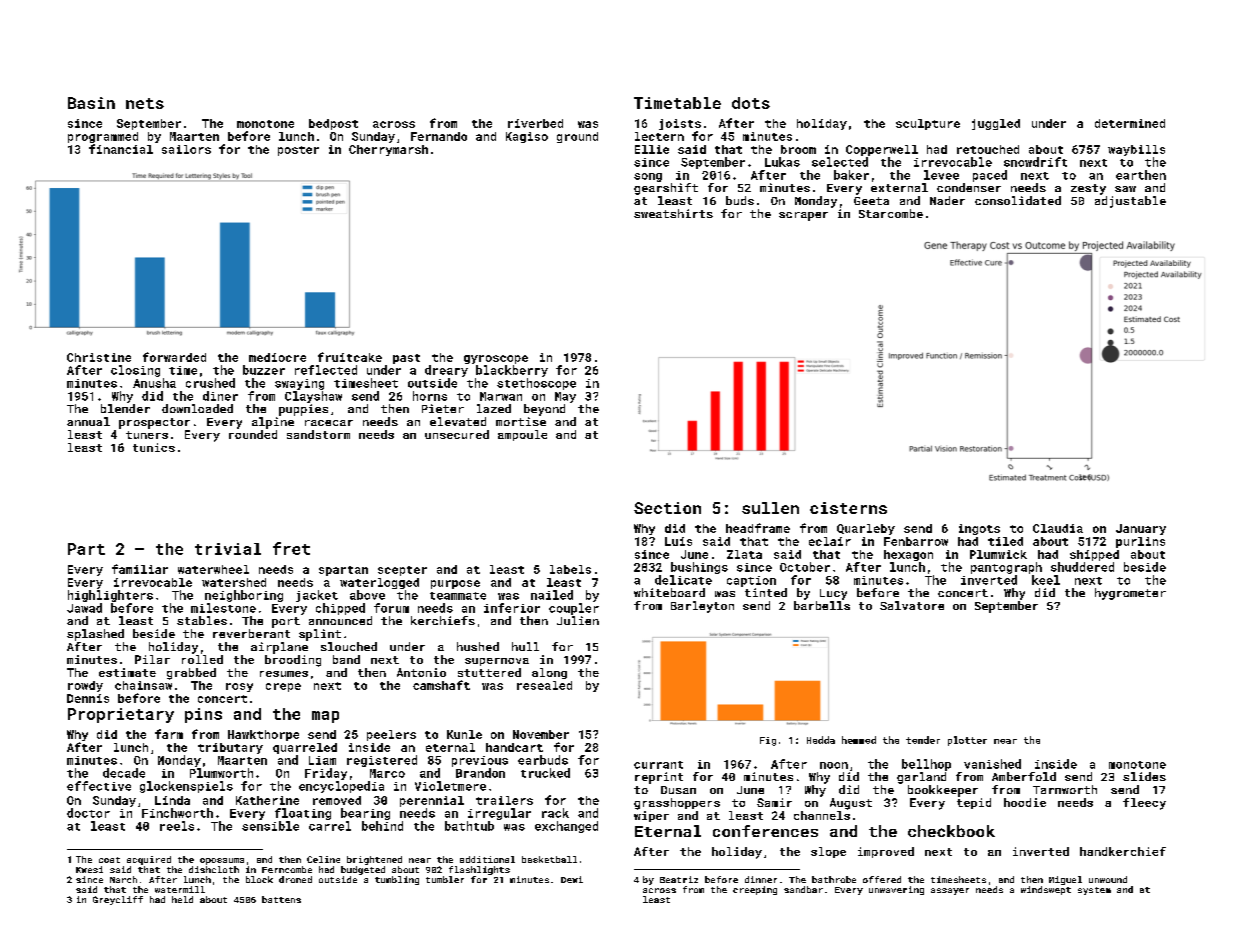 The height and width of the document is (952, 1233). Describe the element at coordinates (333, 124) in the document. I see `bedpost` at that location.
